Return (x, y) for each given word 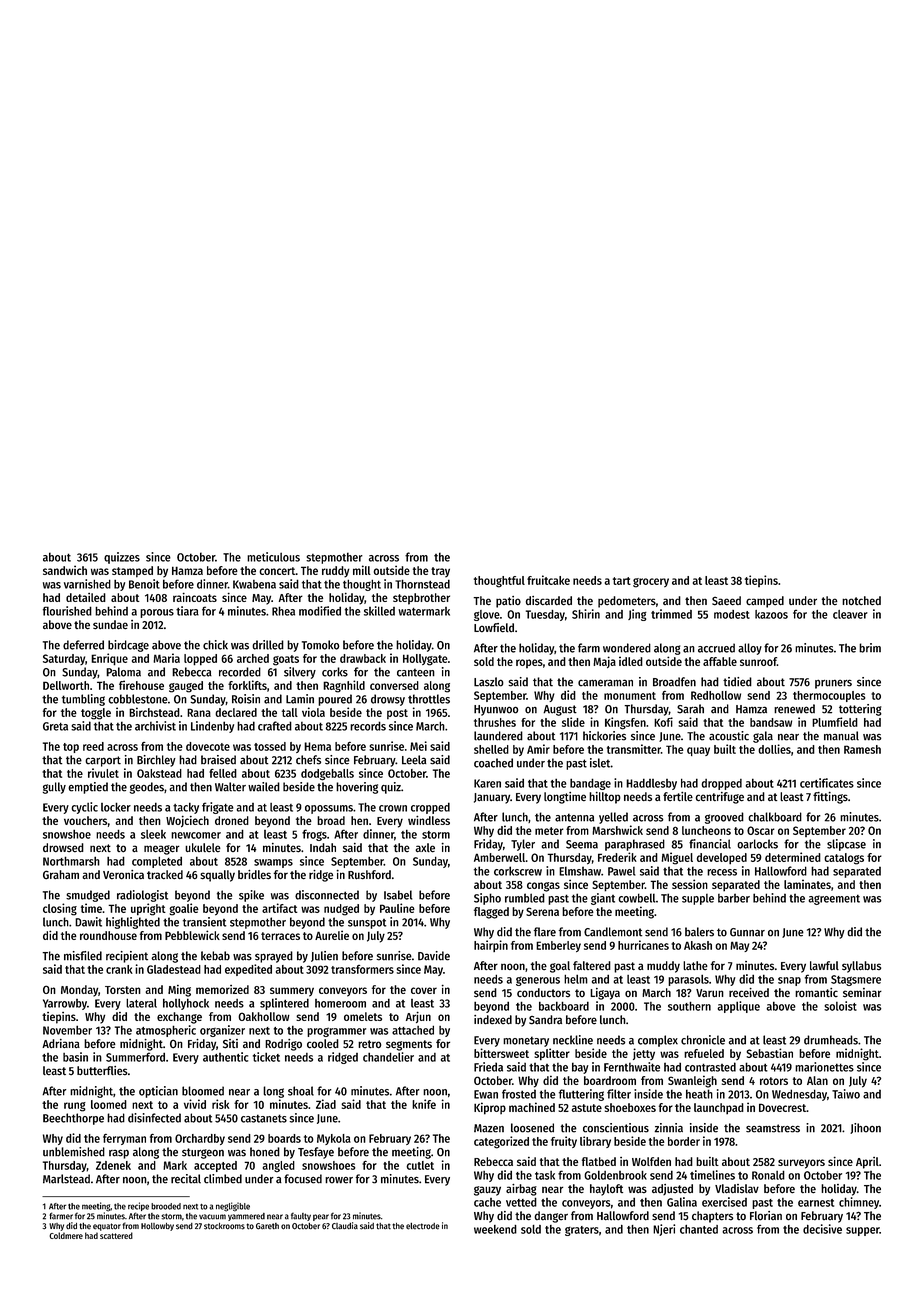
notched (861, 601)
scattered (116, 1235)
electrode (423, 1226)
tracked (165, 875)
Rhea (283, 611)
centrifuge (720, 798)
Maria (166, 658)
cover (424, 990)
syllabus (861, 967)
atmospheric (166, 1031)
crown (393, 808)
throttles (429, 699)
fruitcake (548, 580)
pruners (833, 684)
